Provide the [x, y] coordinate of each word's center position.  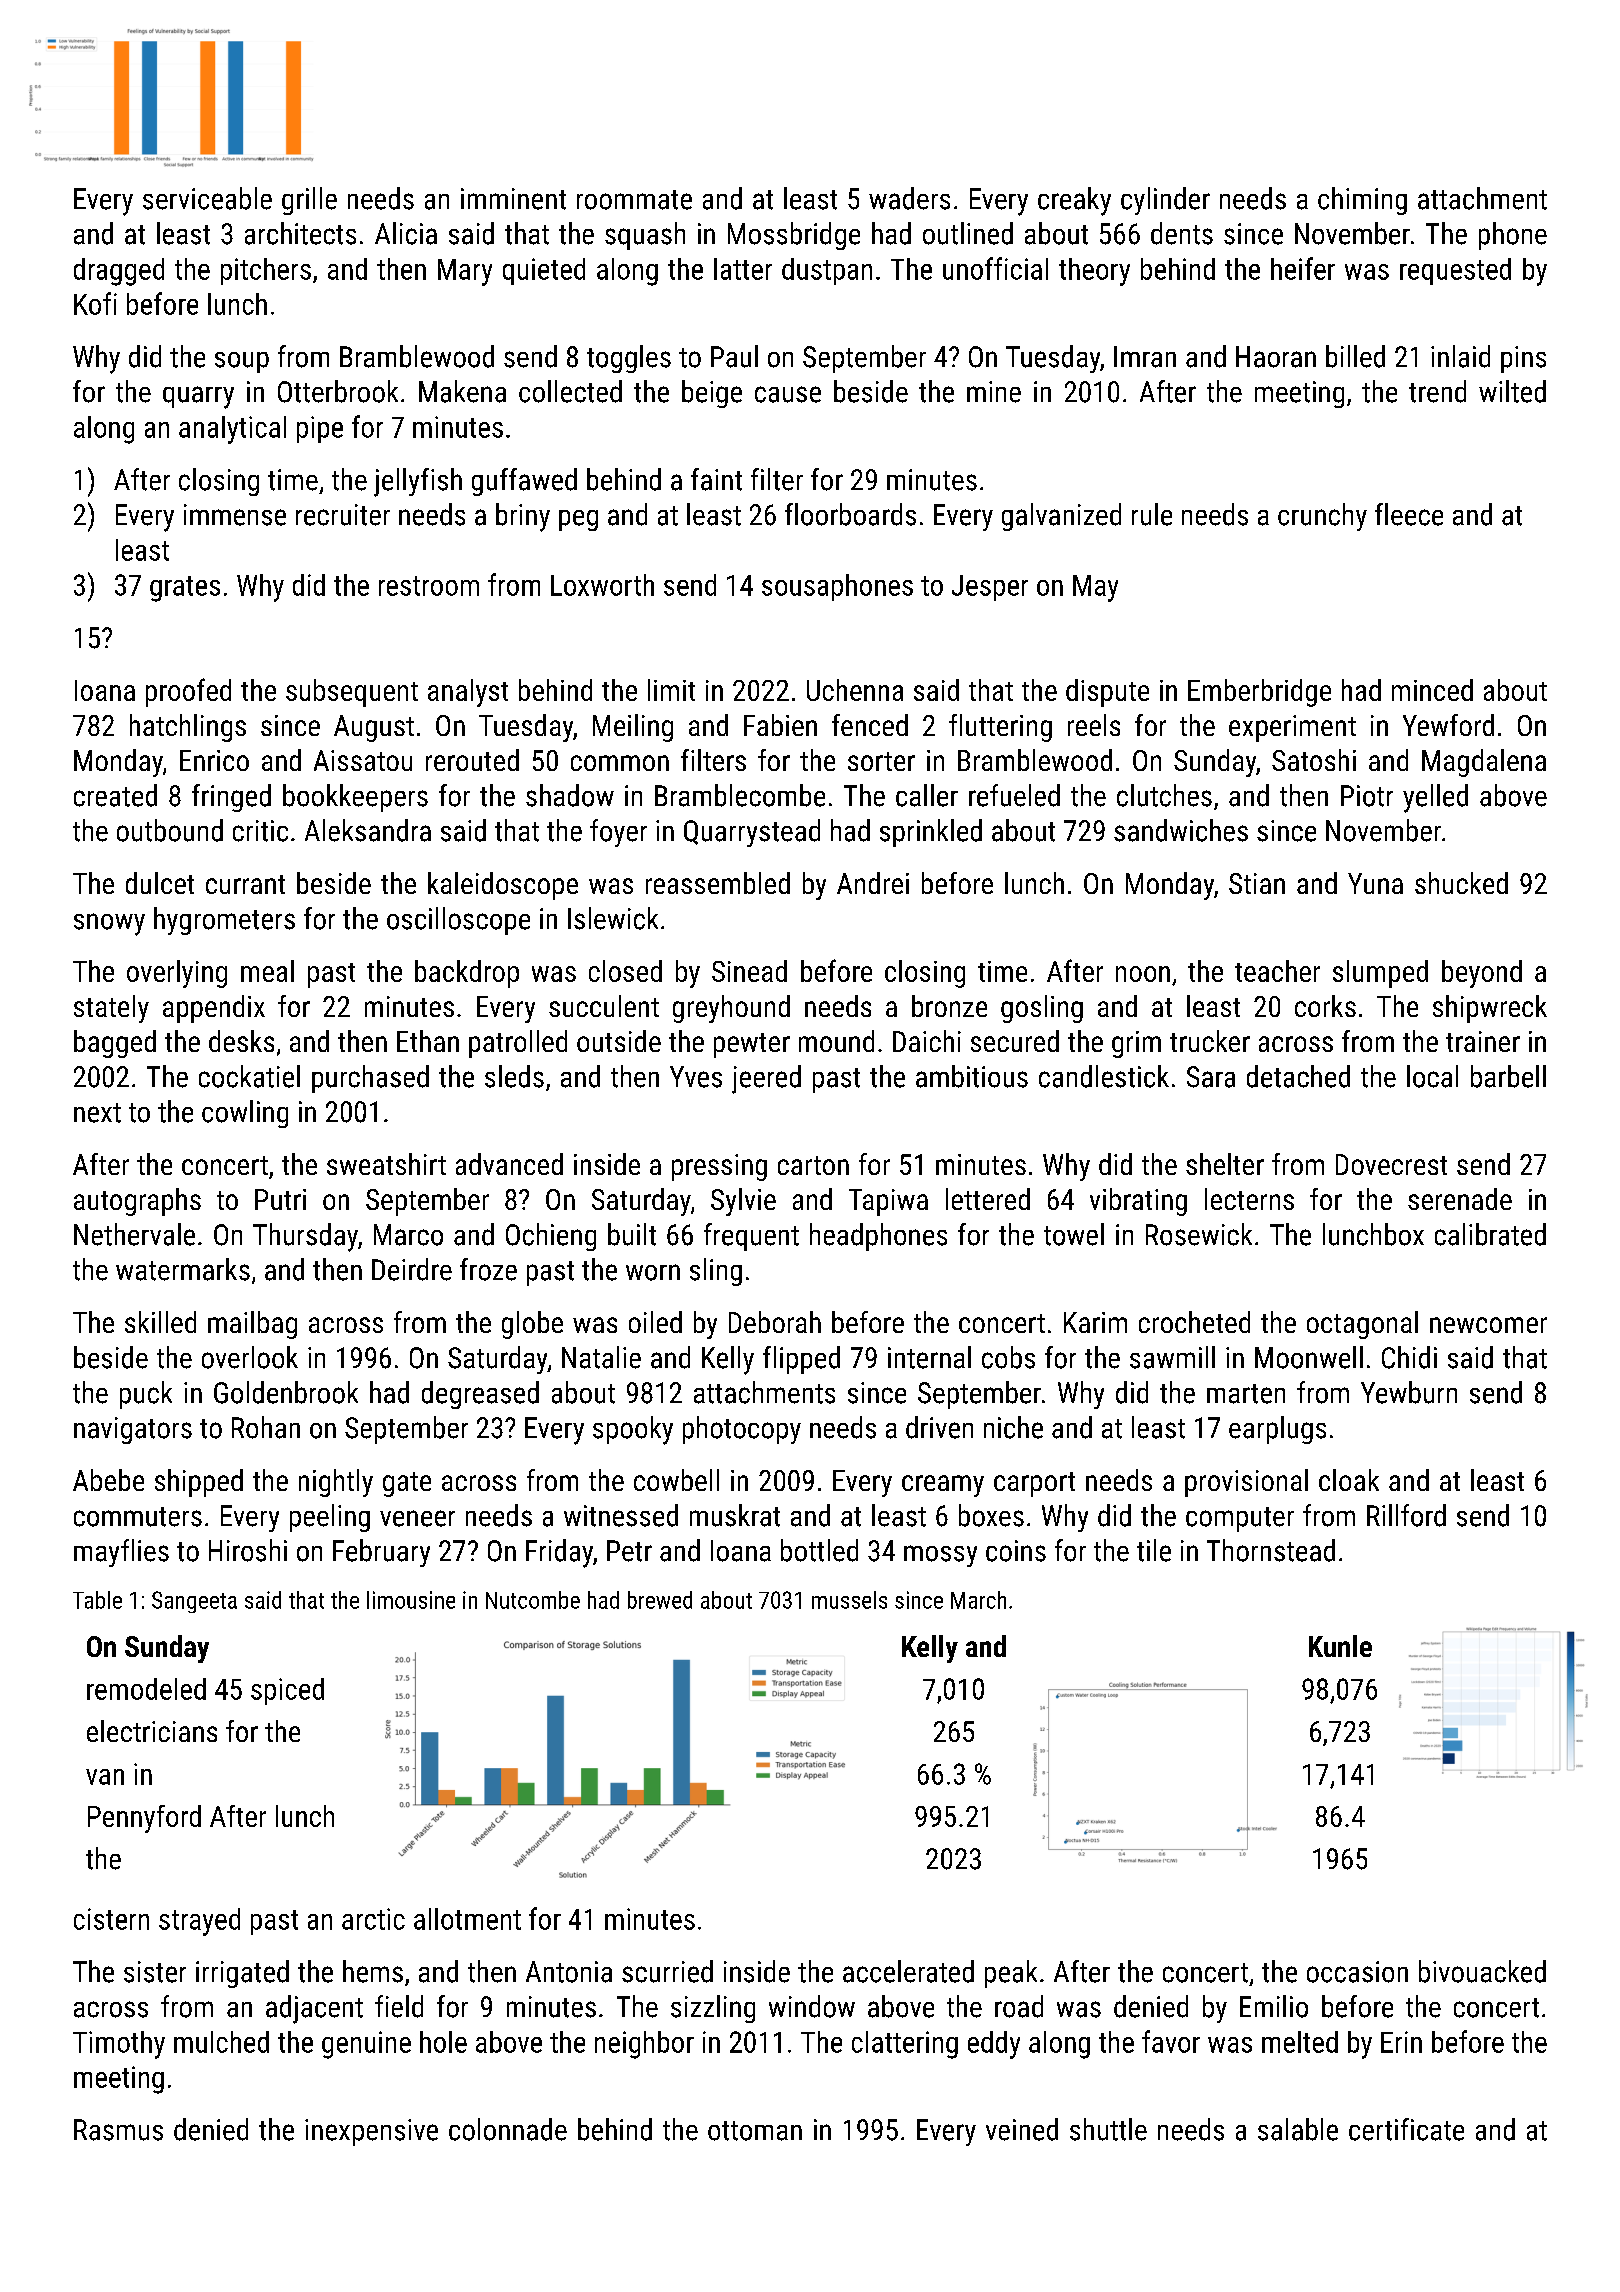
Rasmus [118, 2130]
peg [578, 520]
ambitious [972, 1076]
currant [245, 884]
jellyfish [418, 482]
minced [1432, 690]
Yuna [1375, 883]
